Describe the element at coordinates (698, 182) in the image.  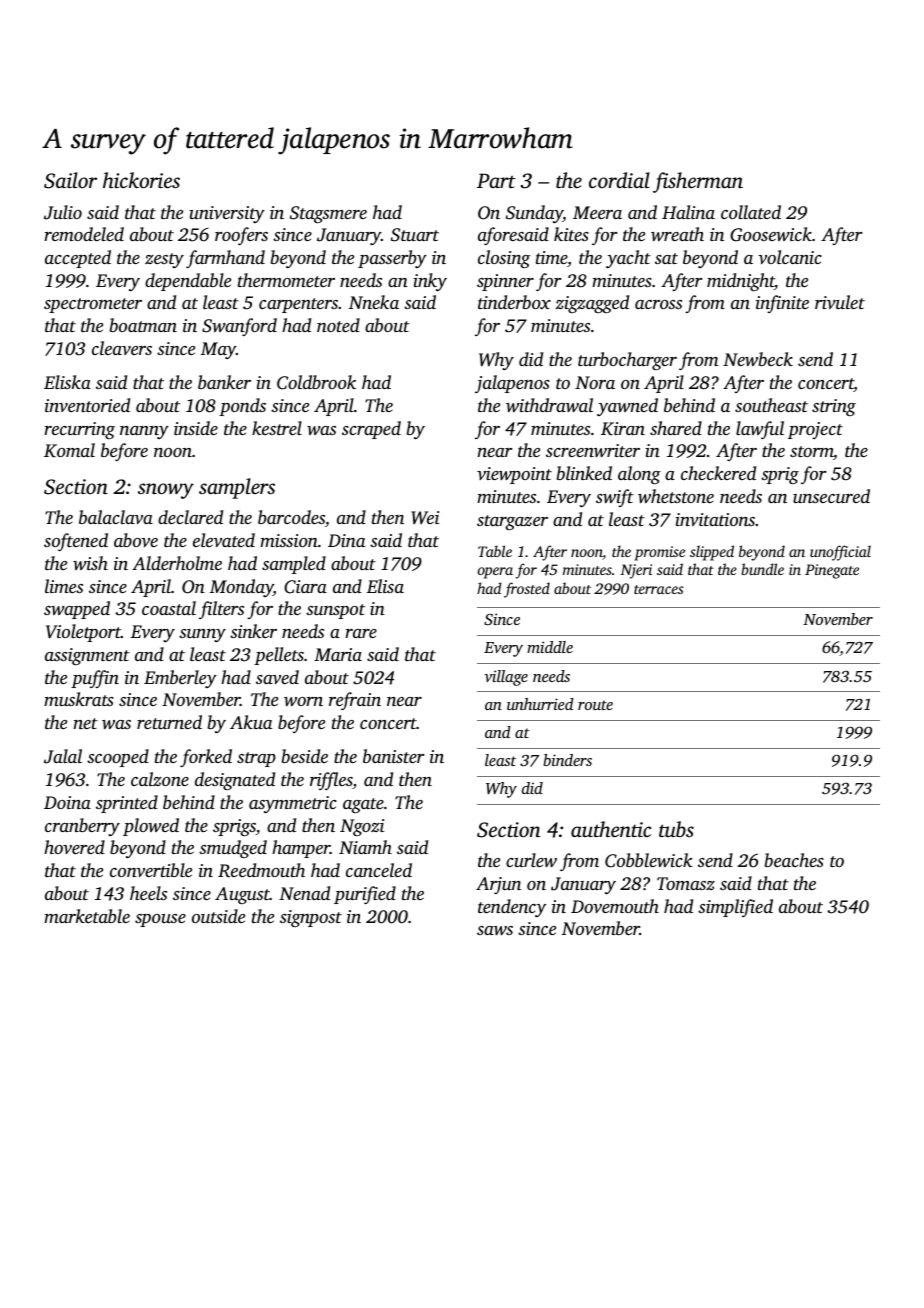
I see `fisherman` at that location.
